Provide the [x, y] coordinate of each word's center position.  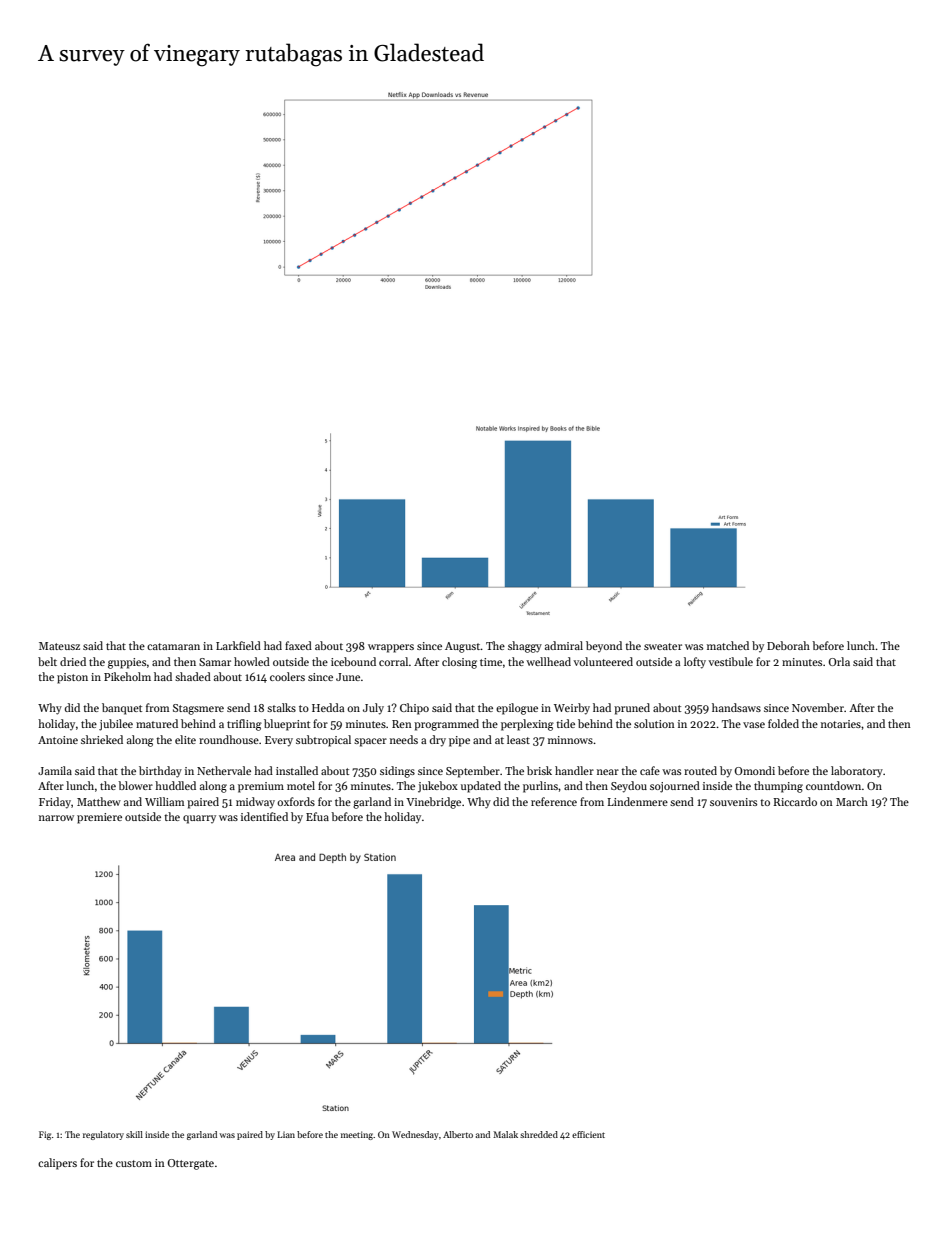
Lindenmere [637, 801]
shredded [539, 1134]
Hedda [328, 707]
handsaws [736, 707]
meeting [357, 1135]
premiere [99, 818]
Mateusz [59, 646]
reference [554, 801]
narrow [56, 818]
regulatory [103, 1135]
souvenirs [733, 802]
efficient [588, 1134]
